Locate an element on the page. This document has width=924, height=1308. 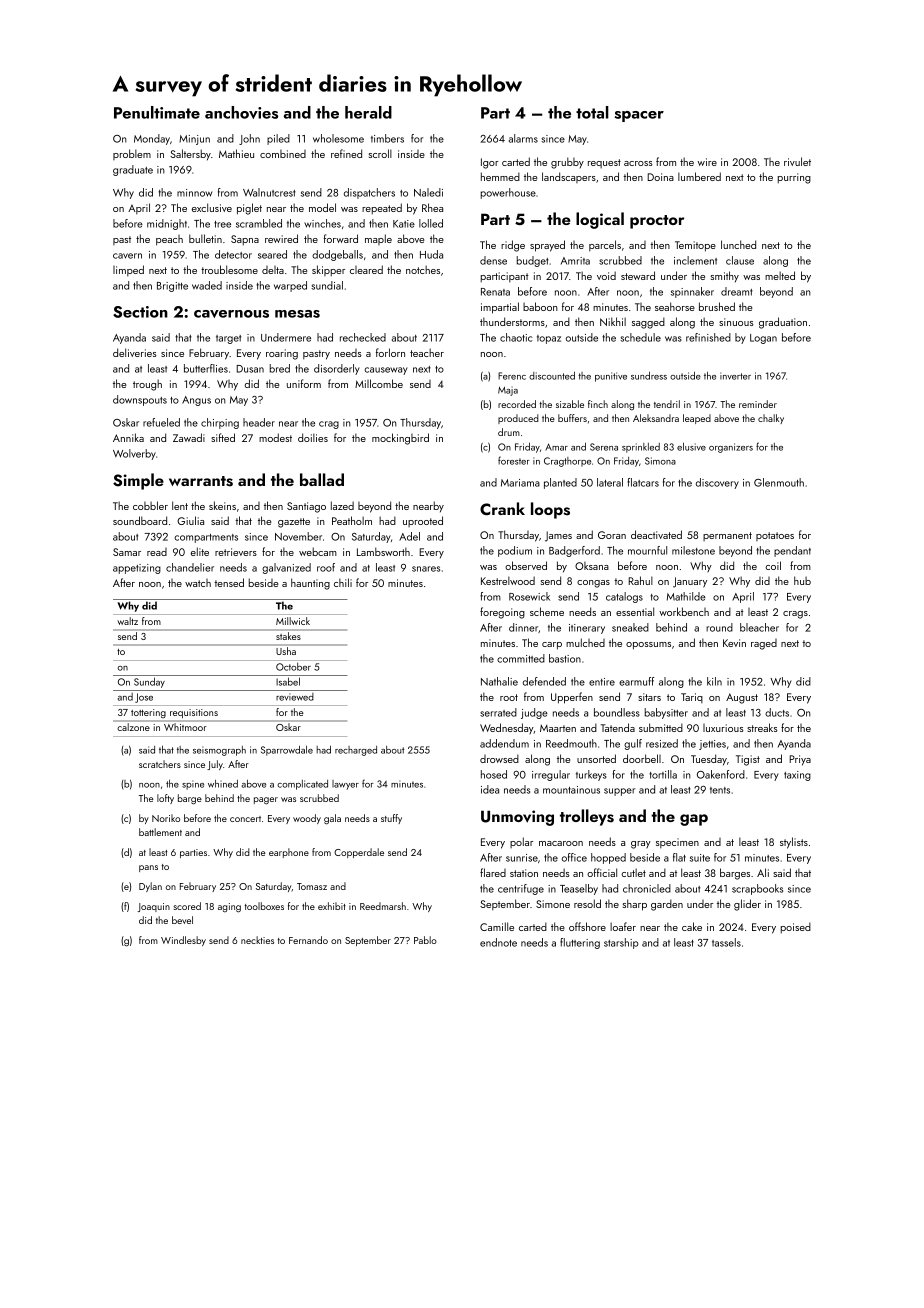
landscapers is located at coordinates (569, 177).
